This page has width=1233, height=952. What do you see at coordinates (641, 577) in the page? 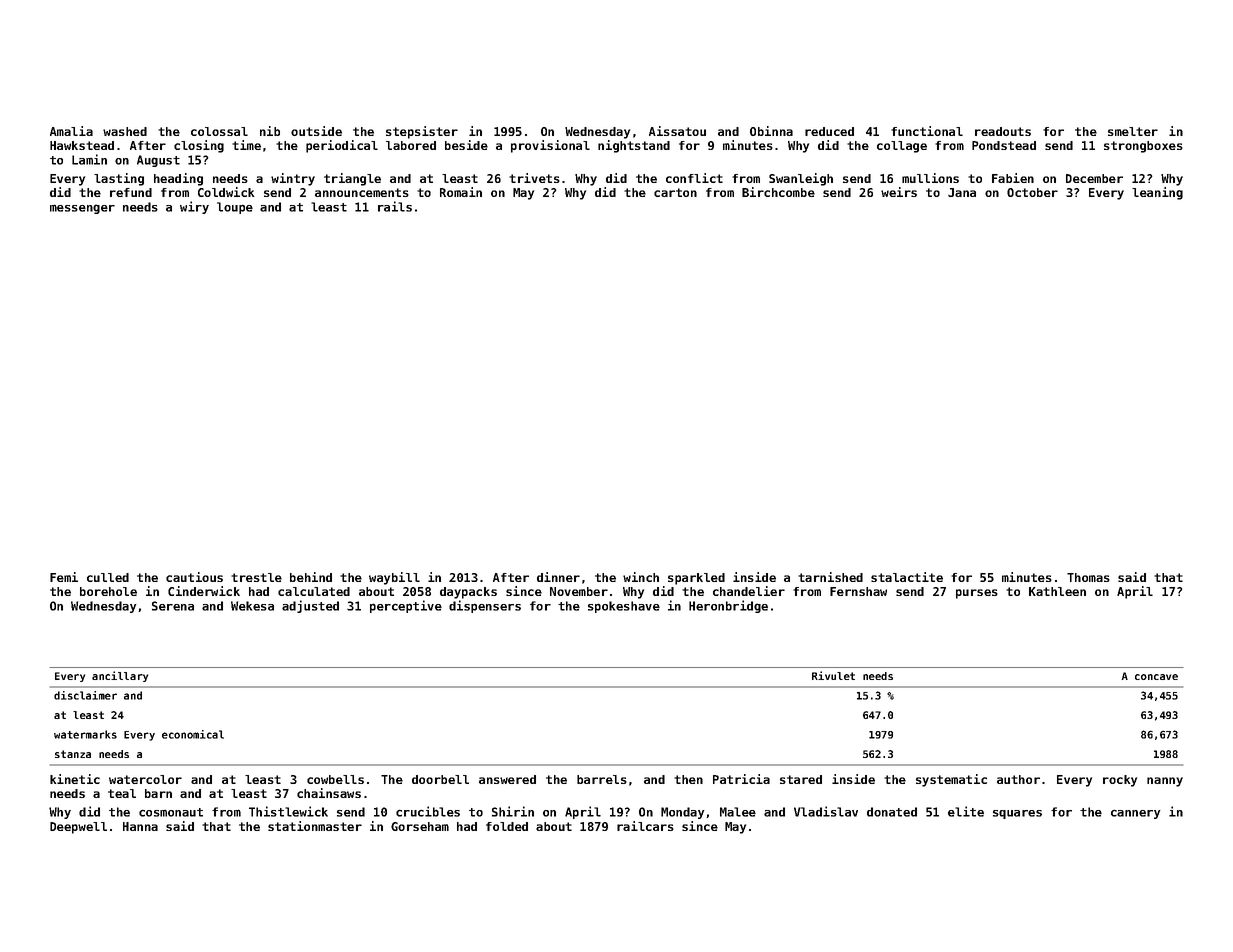
I see `winch` at bounding box center [641, 577].
